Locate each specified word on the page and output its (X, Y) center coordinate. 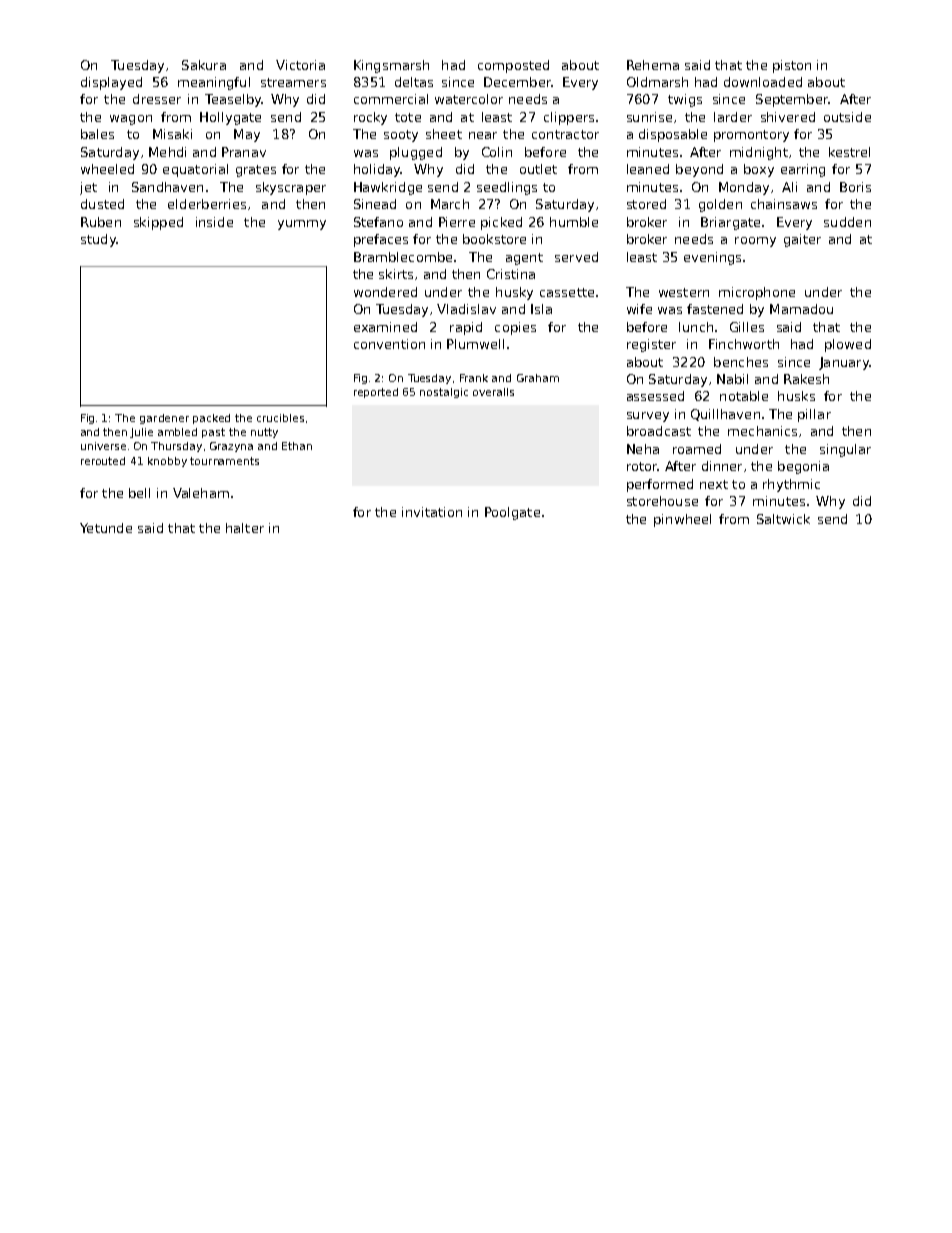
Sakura (204, 65)
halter (245, 528)
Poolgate (512, 513)
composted (513, 66)
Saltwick (783, 519)
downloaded (763, 82)
